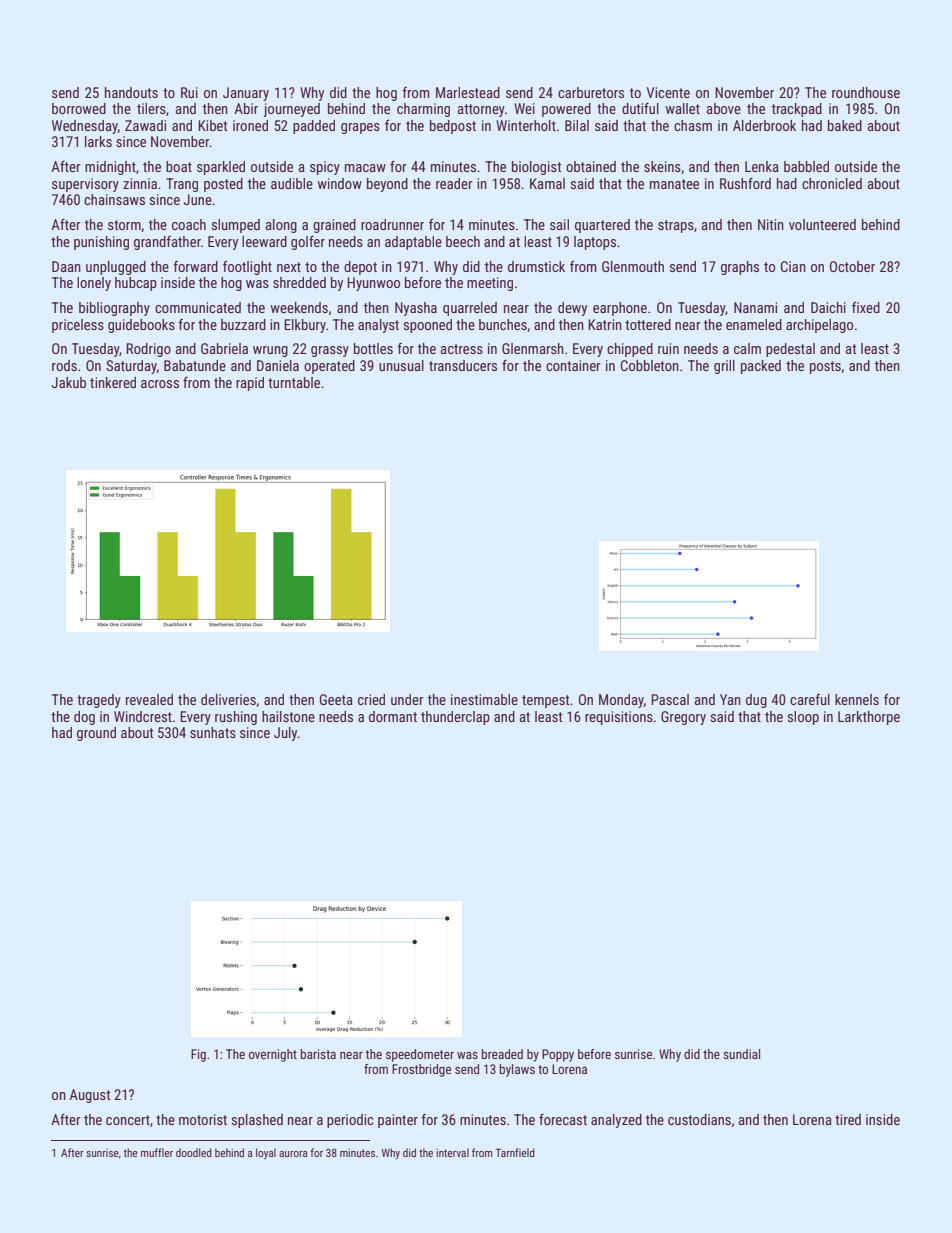  I want to click on tired, so click(848, 1119).
